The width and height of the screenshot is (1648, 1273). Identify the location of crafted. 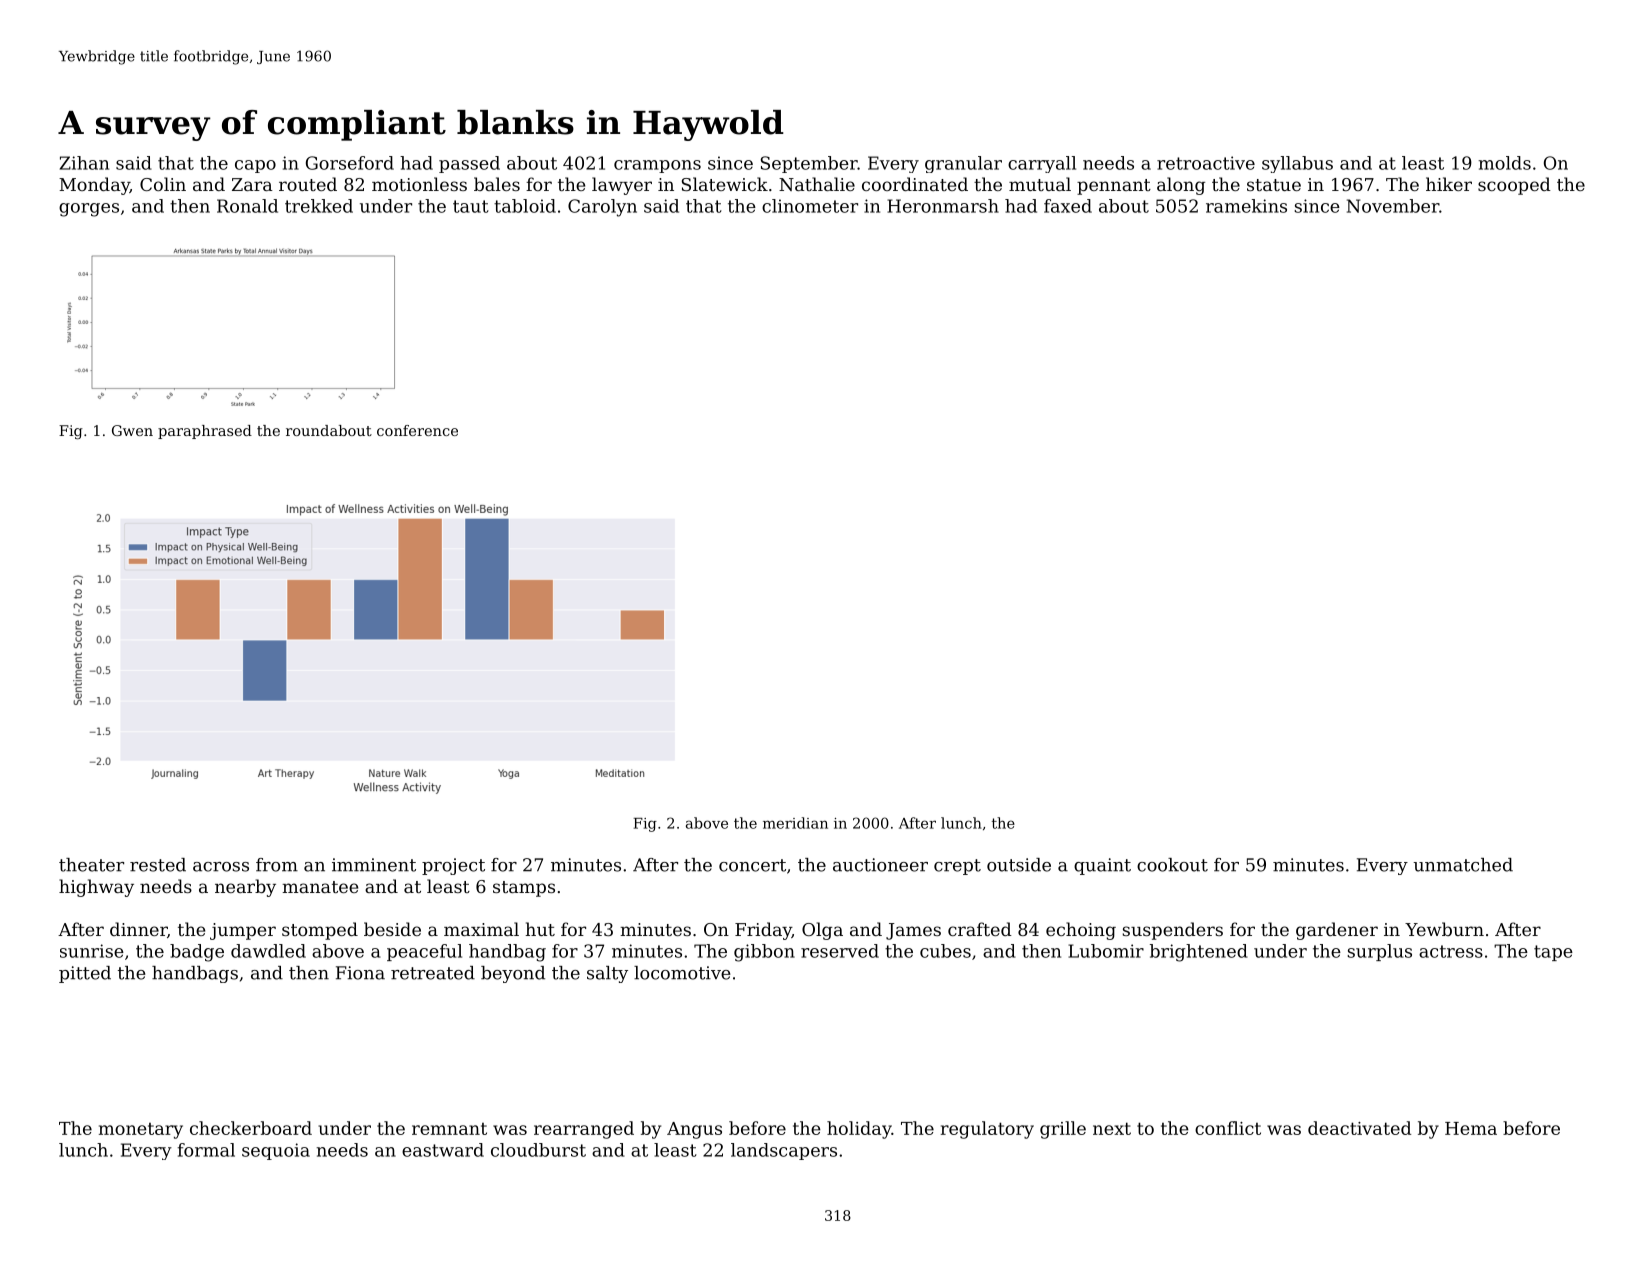
(980, 929).
